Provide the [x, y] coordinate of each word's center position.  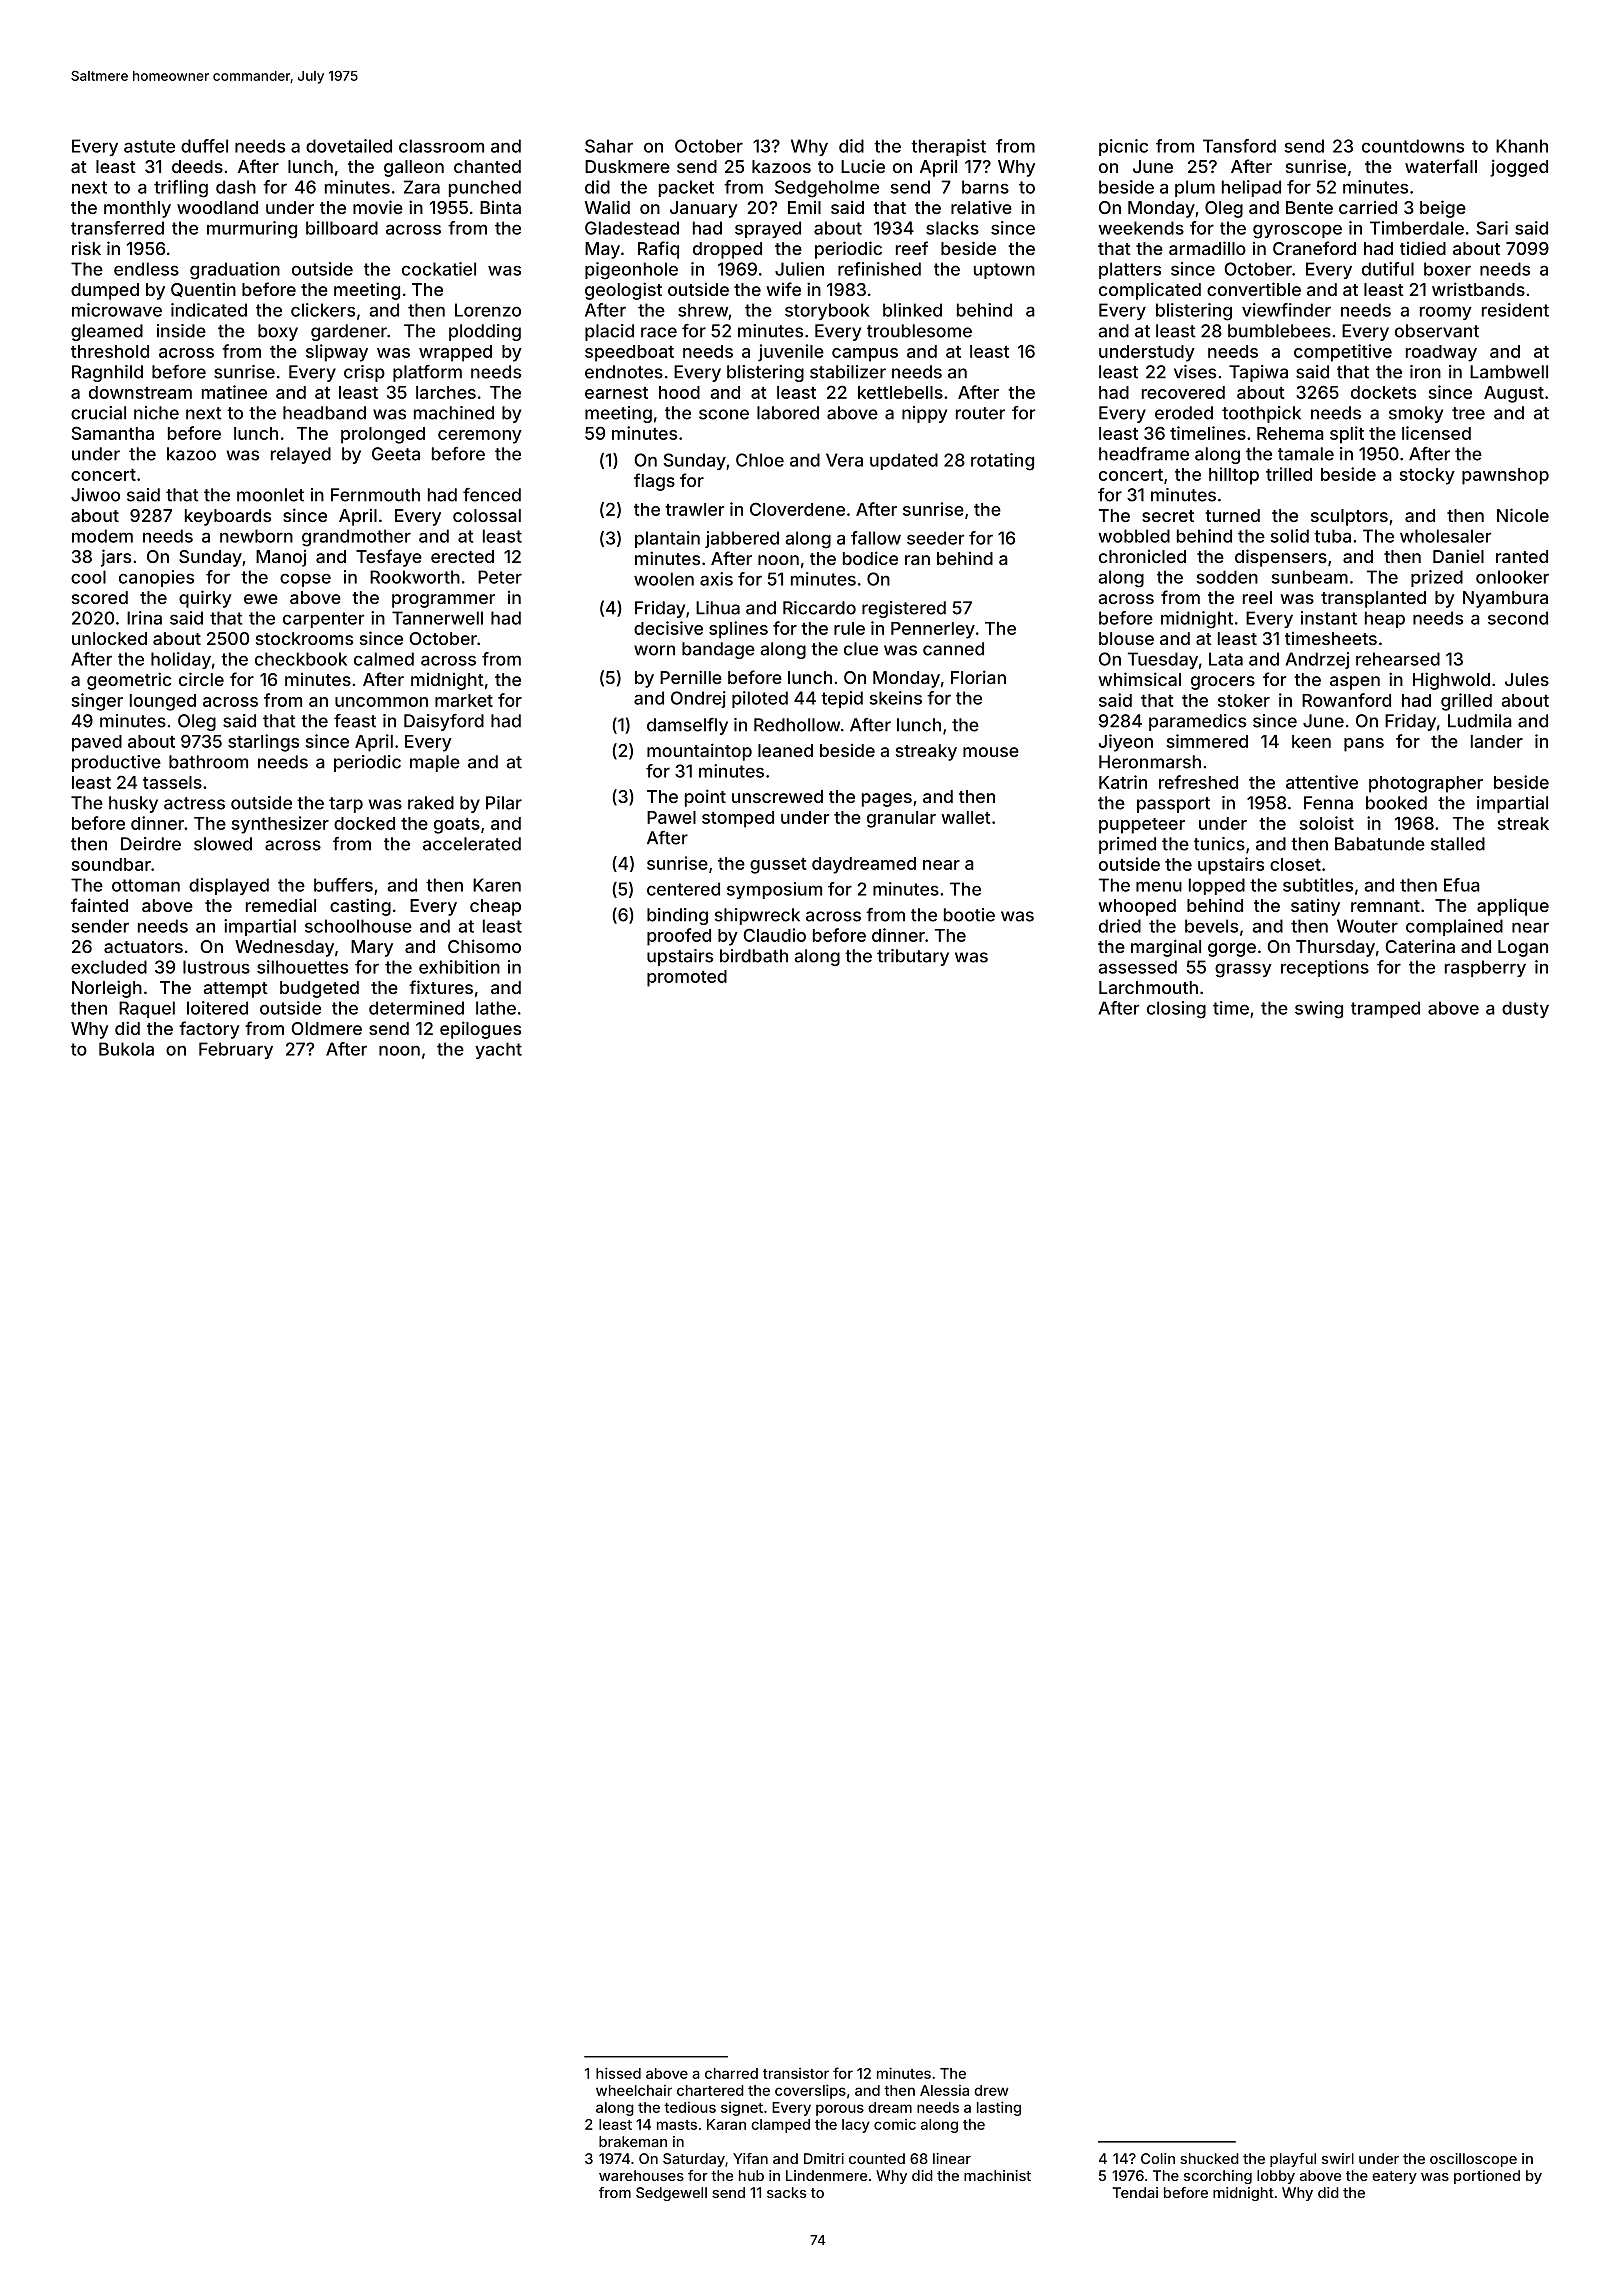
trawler [694, 509]
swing [1319, 1010]
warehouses [641, 2175]
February [236, 1050]
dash [236, 187]
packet [686, 188]
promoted [687, 978]
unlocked [109, 638]
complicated [1150, 291]
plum [1195, 188]
